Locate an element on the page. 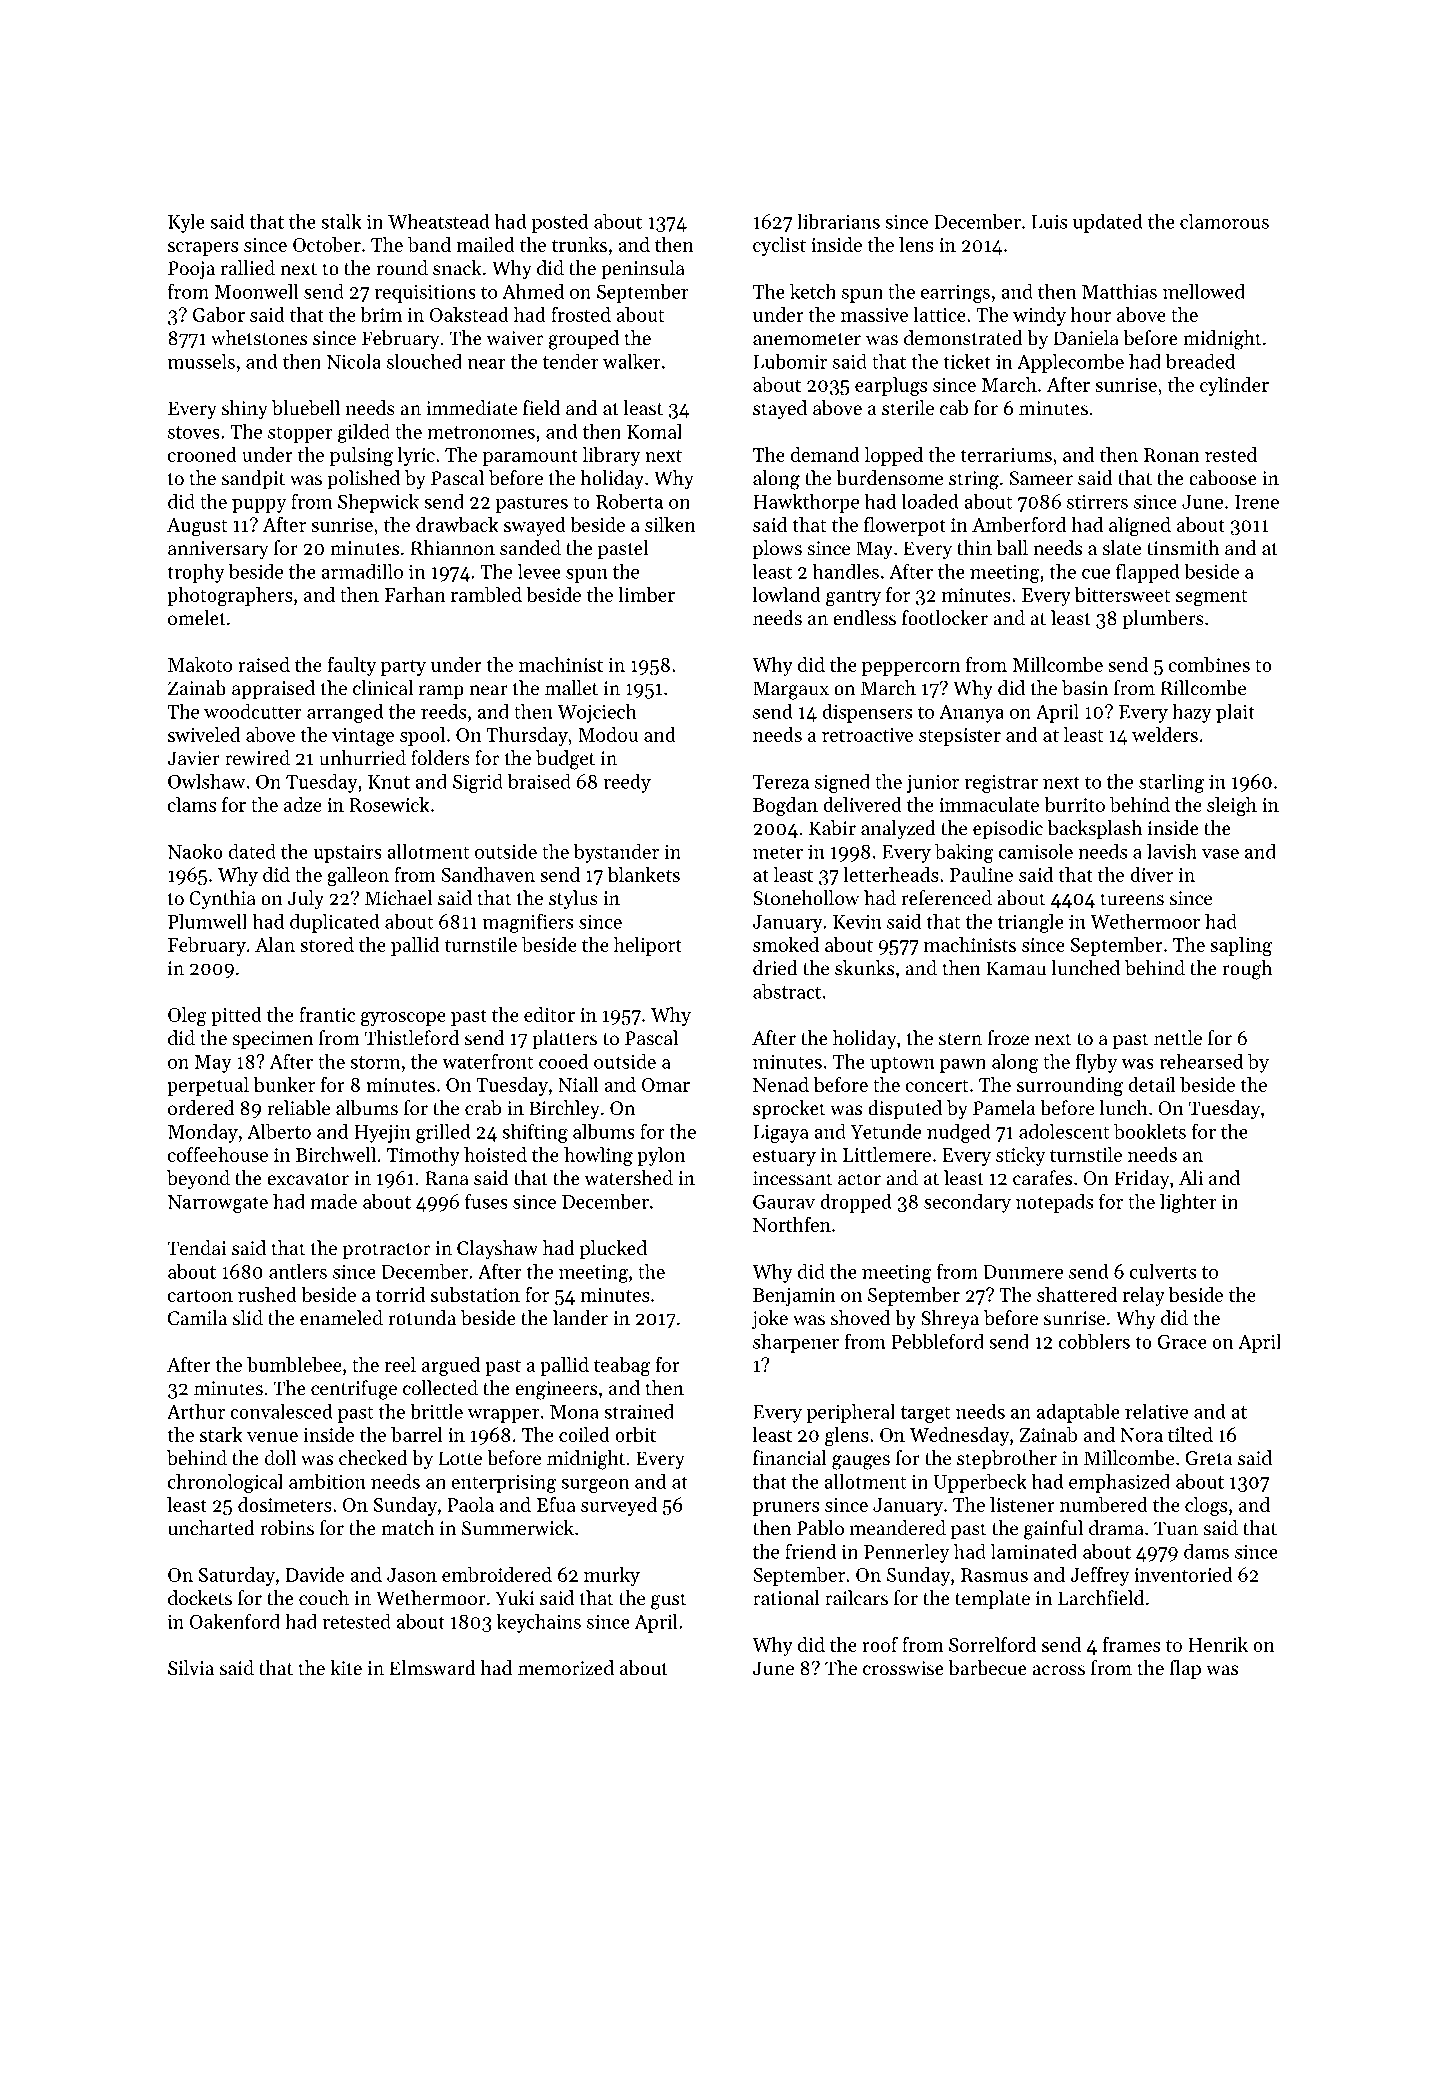 The width and height of the image is (1450, 2100). Pamela is located at coordinates (1004, 1107).
